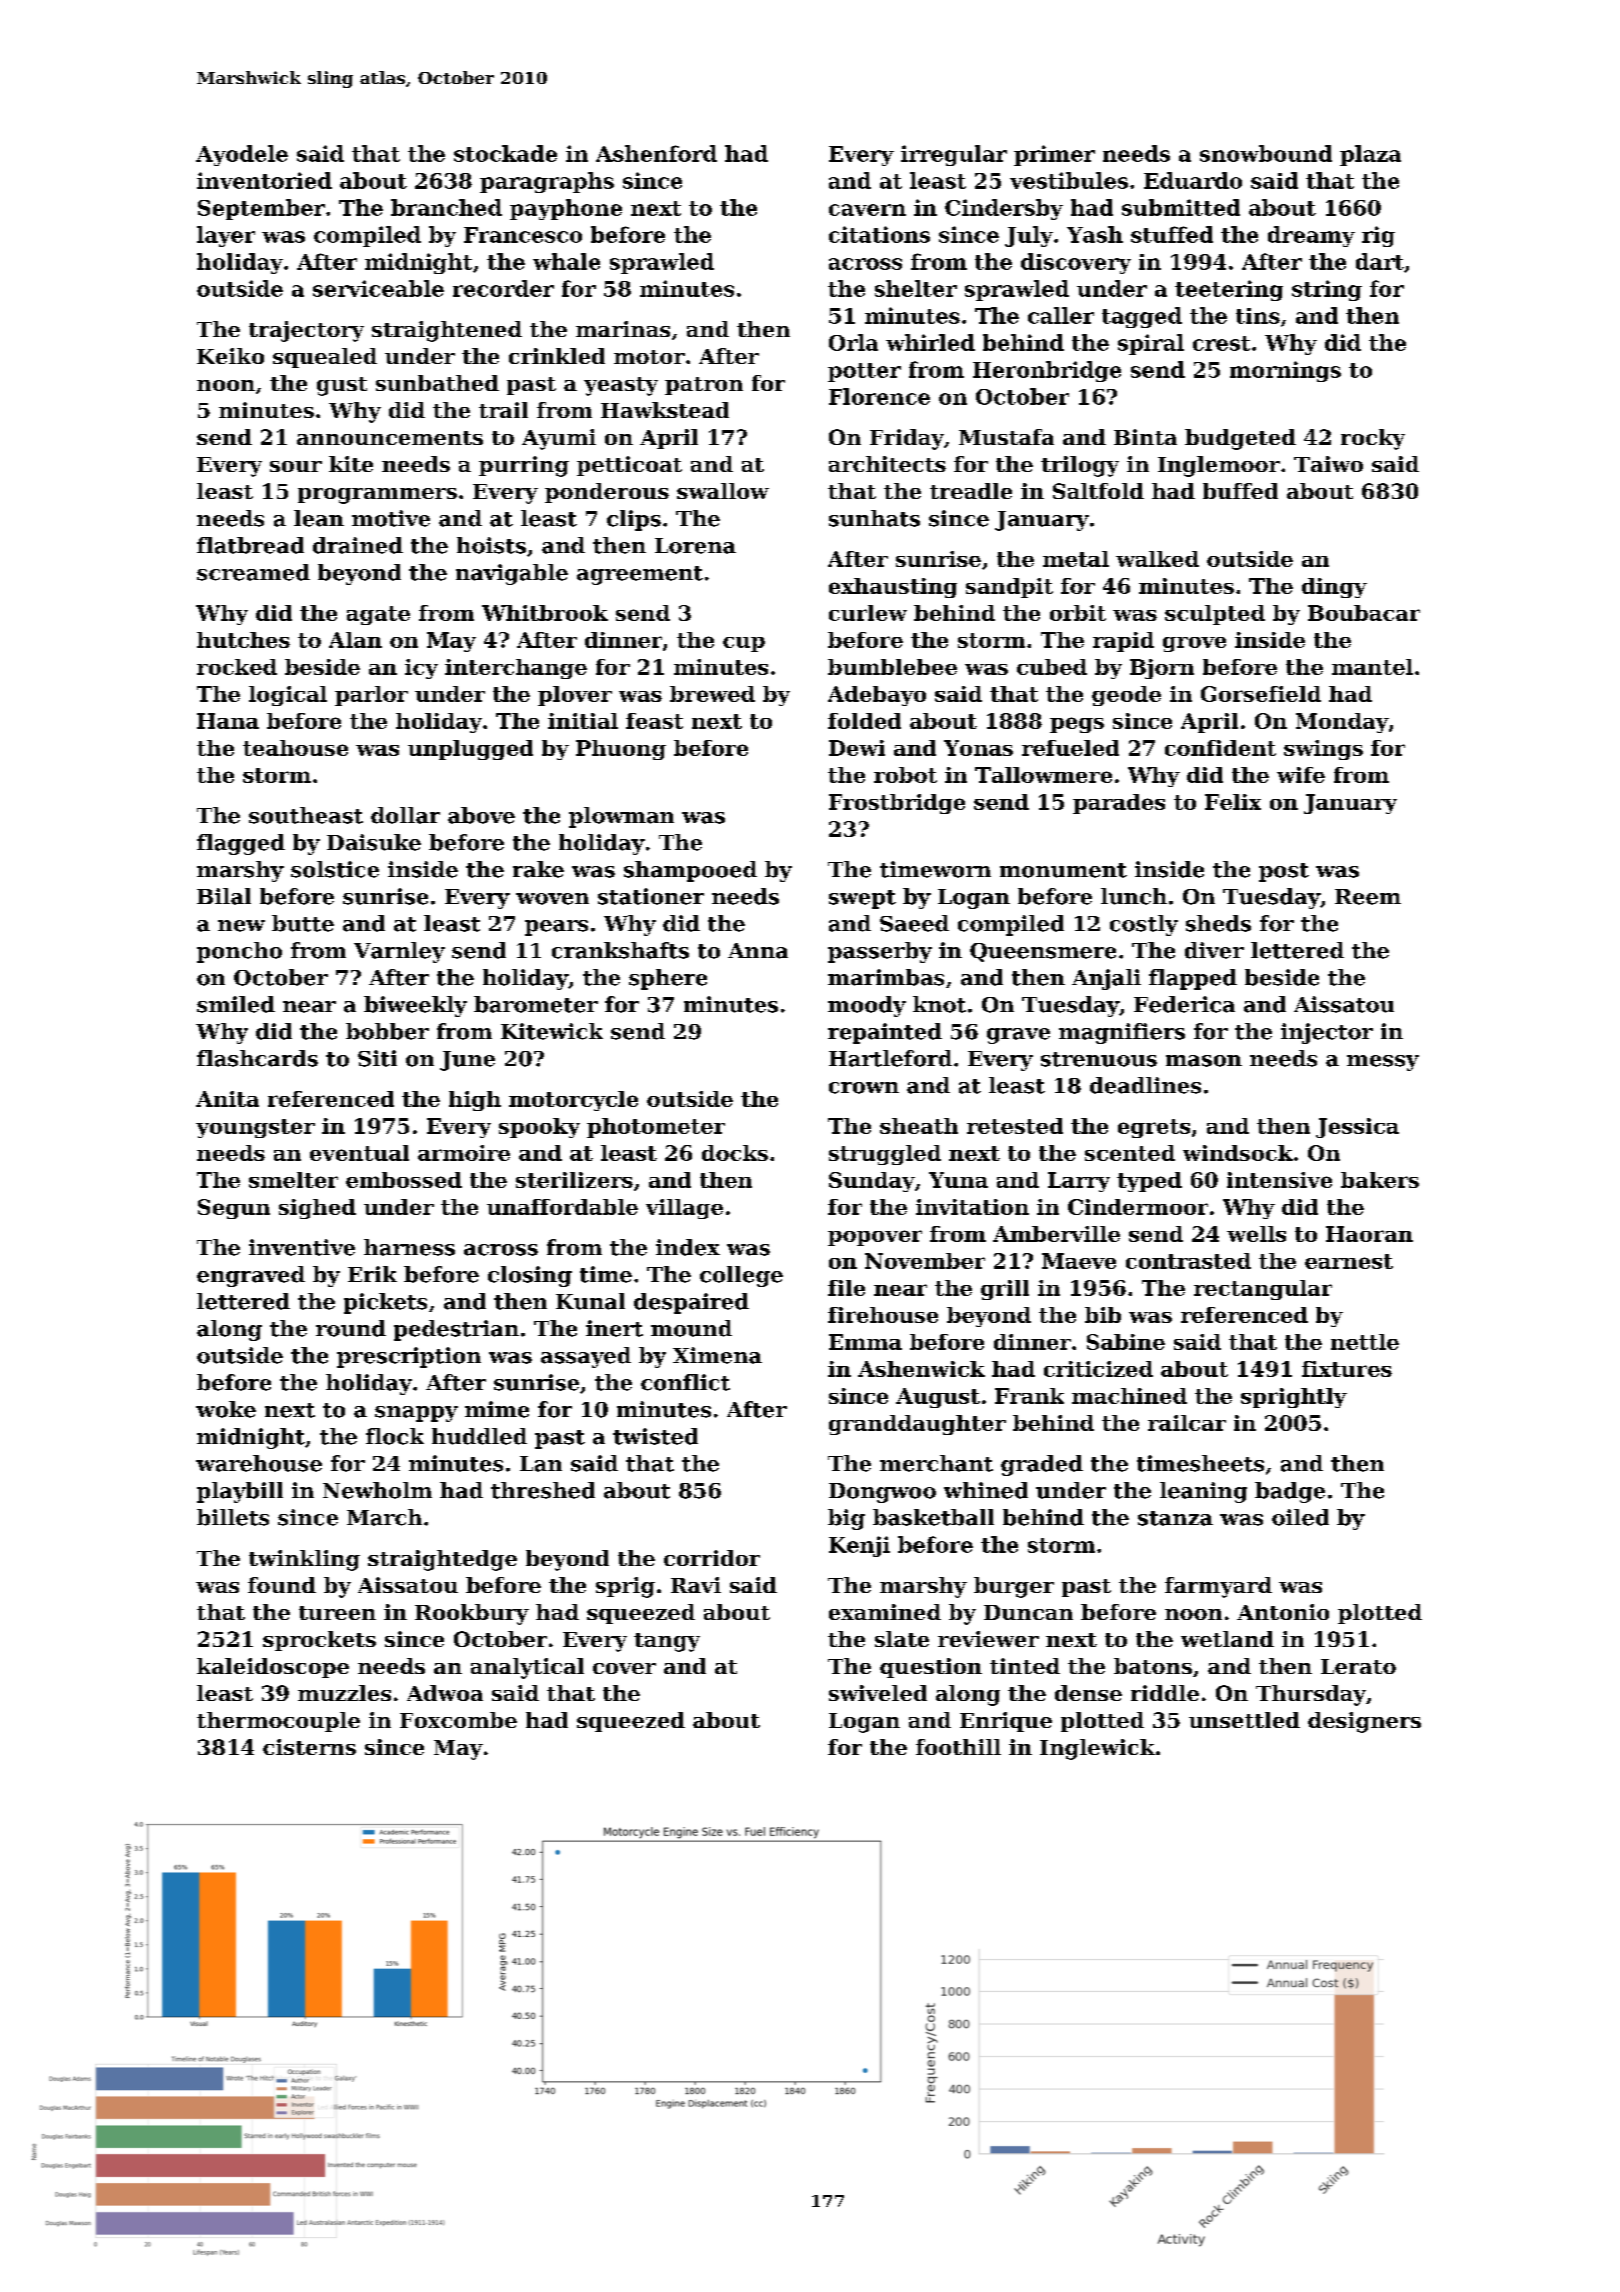  What do you see at coordinates (1054, 155) in the document?
I see `primer` at bounding box center [1054, 155].
